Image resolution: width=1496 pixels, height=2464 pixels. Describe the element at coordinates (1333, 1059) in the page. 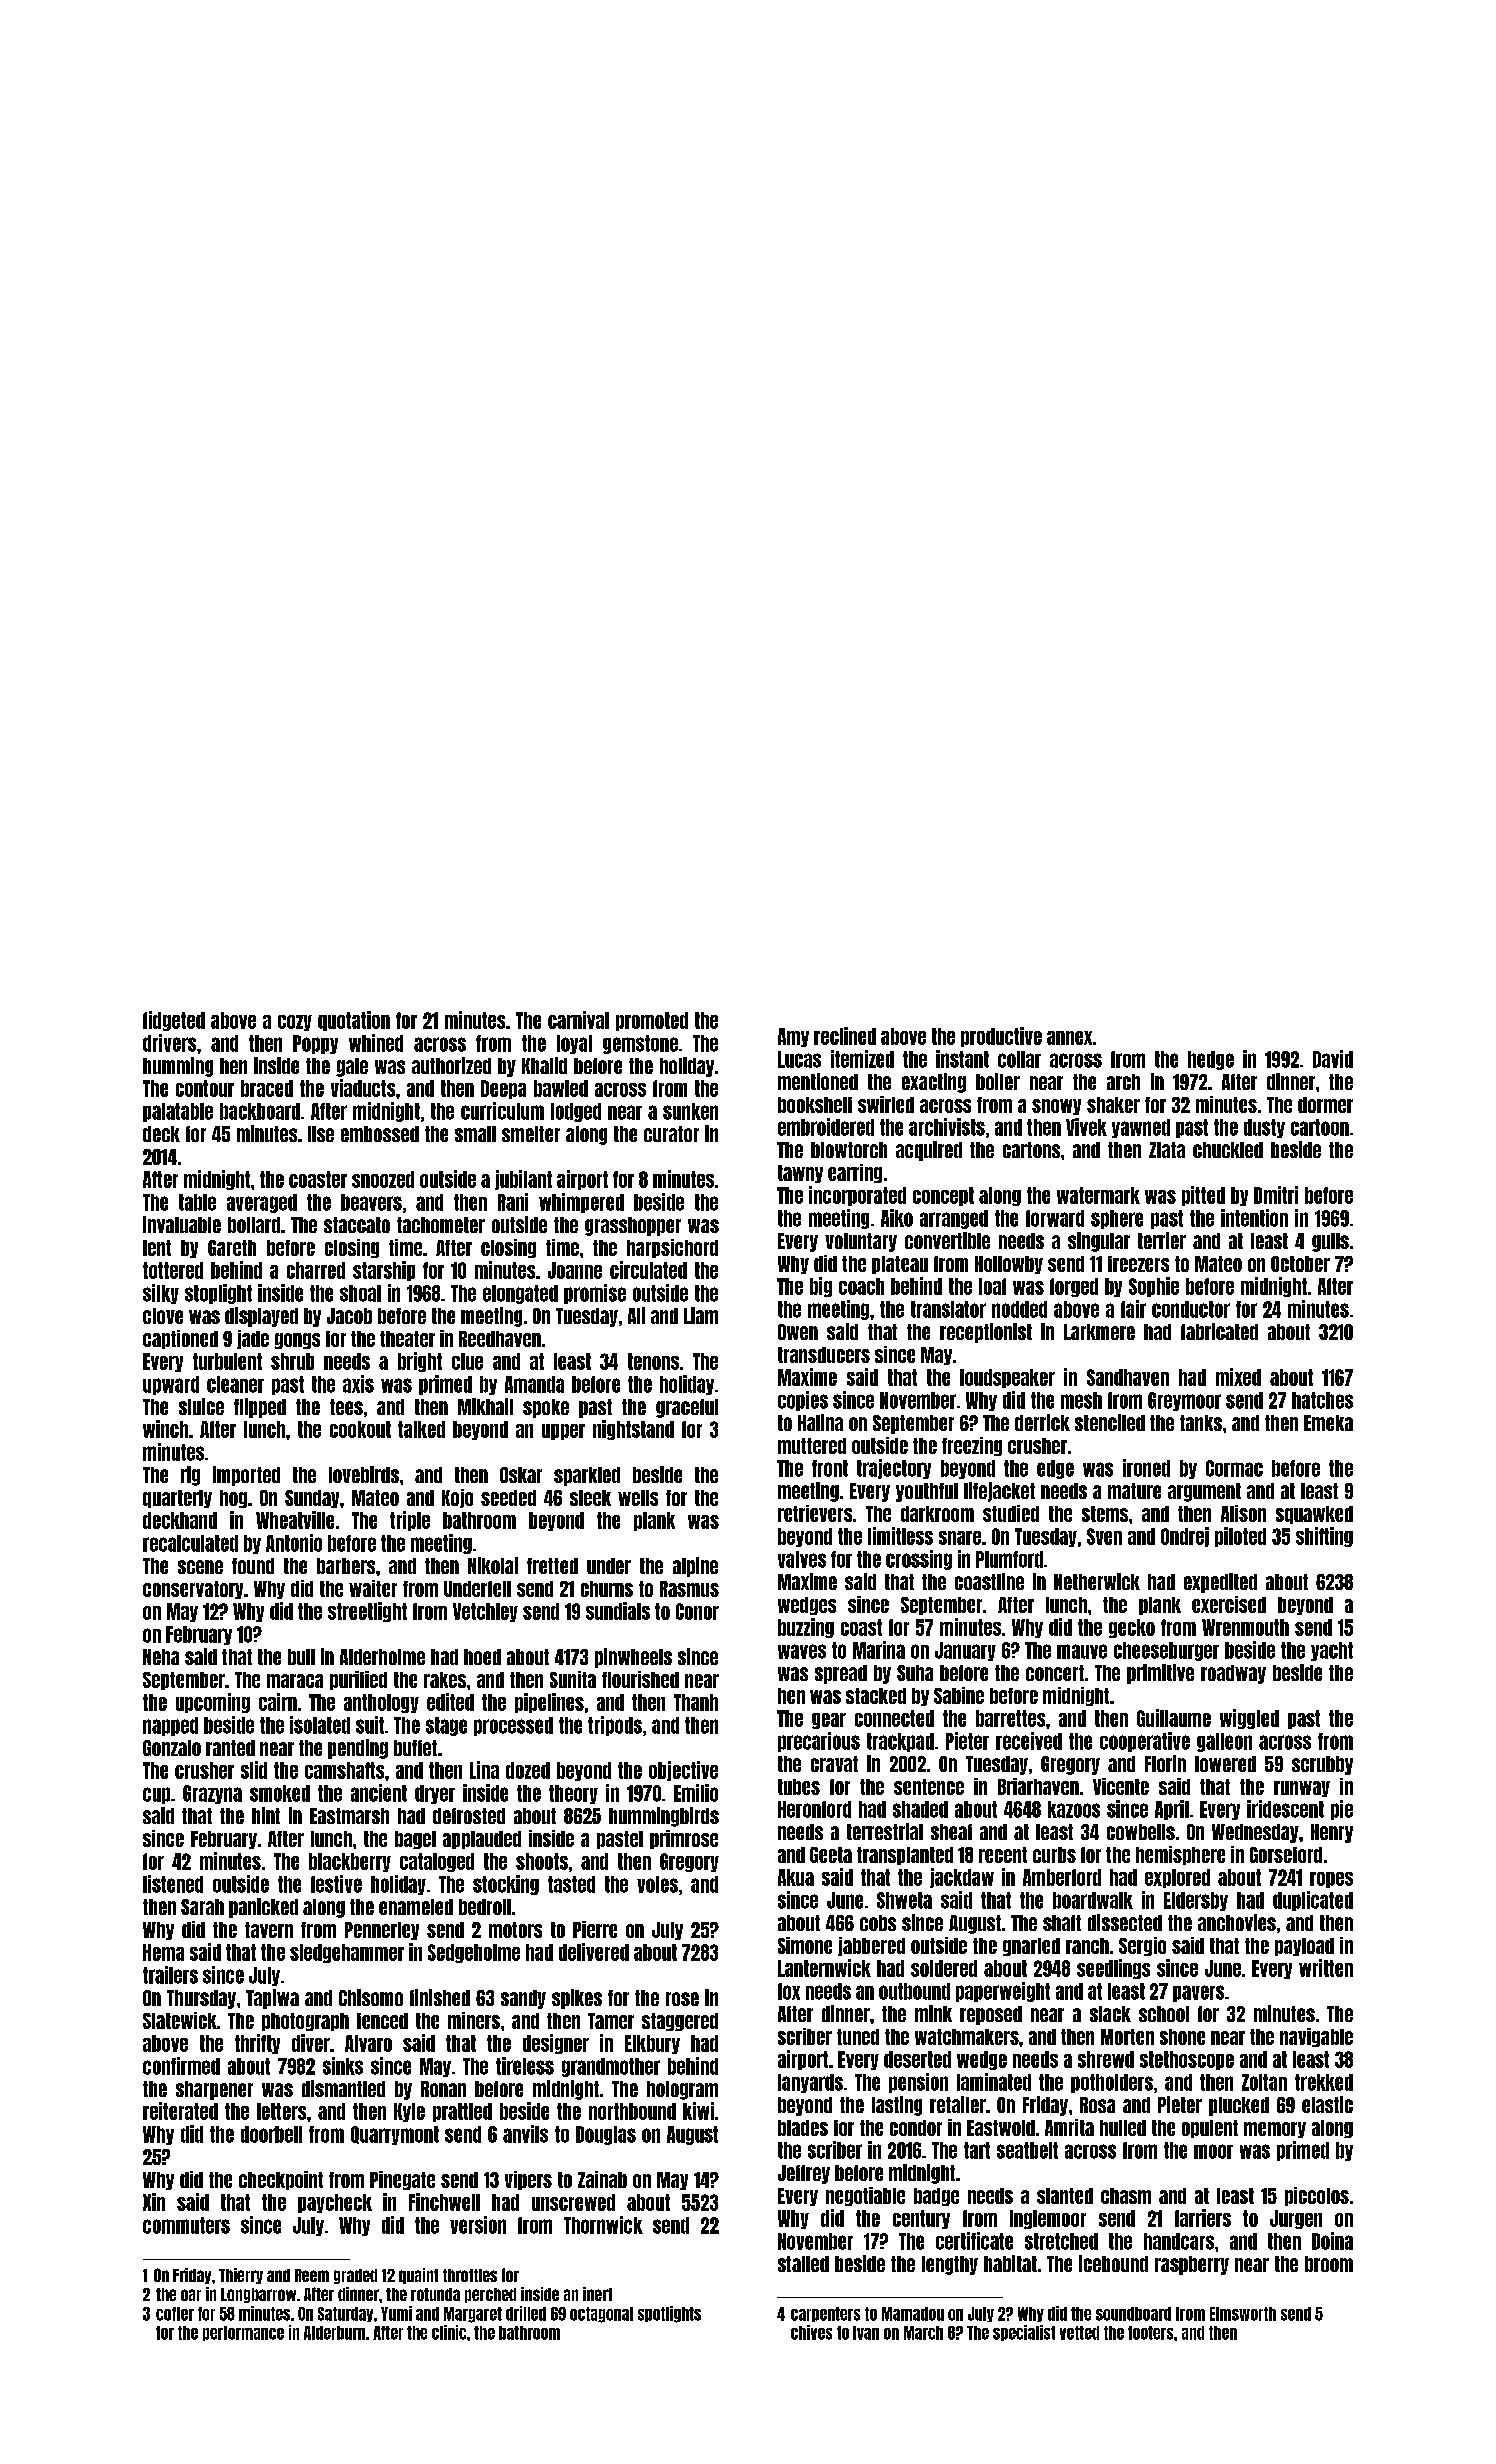

I see `David` at that location.
